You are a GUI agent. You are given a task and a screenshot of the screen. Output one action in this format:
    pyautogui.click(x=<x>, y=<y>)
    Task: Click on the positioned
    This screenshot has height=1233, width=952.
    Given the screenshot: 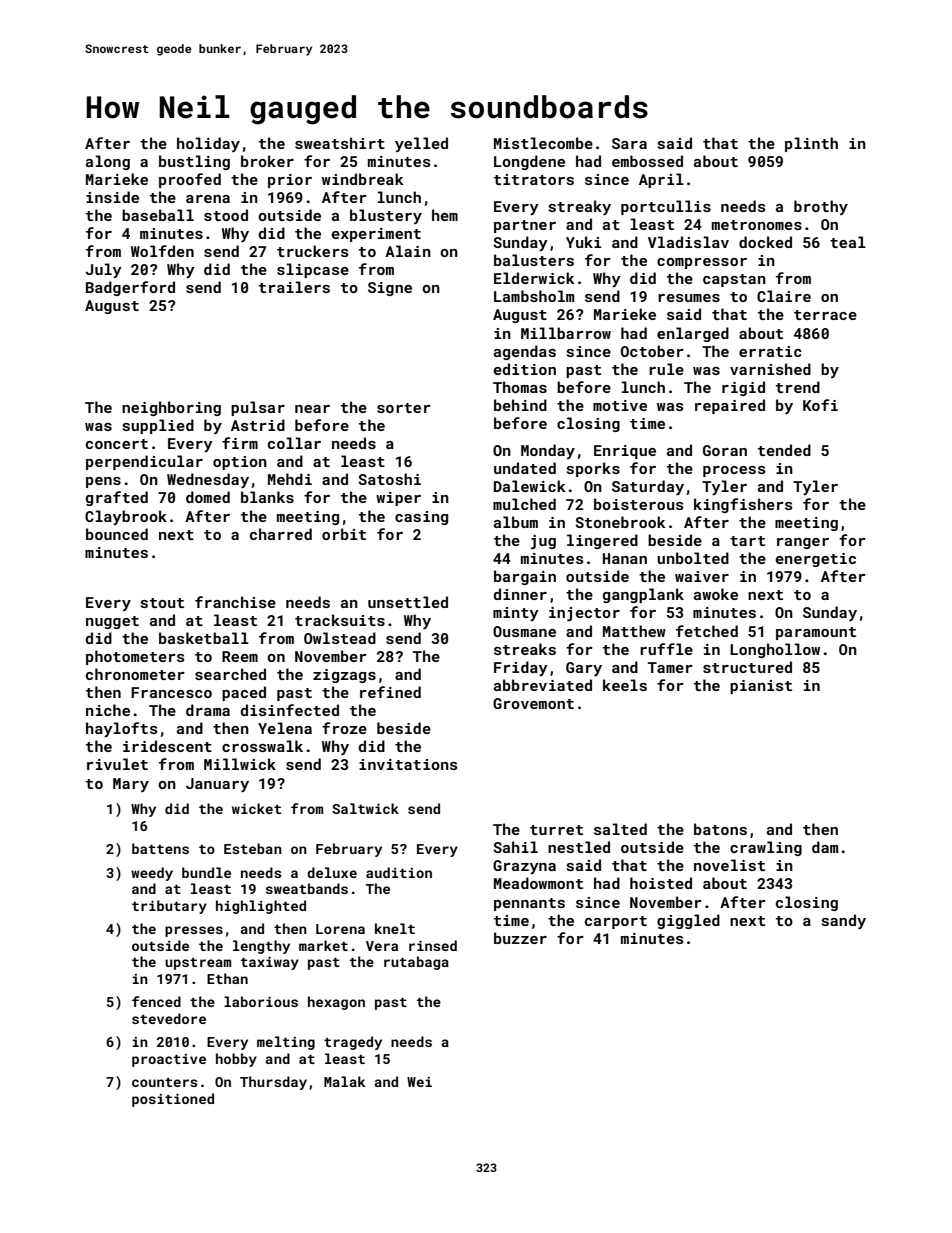 What is the action you would take?
    pyautogui.click(x=173, y=1100)
